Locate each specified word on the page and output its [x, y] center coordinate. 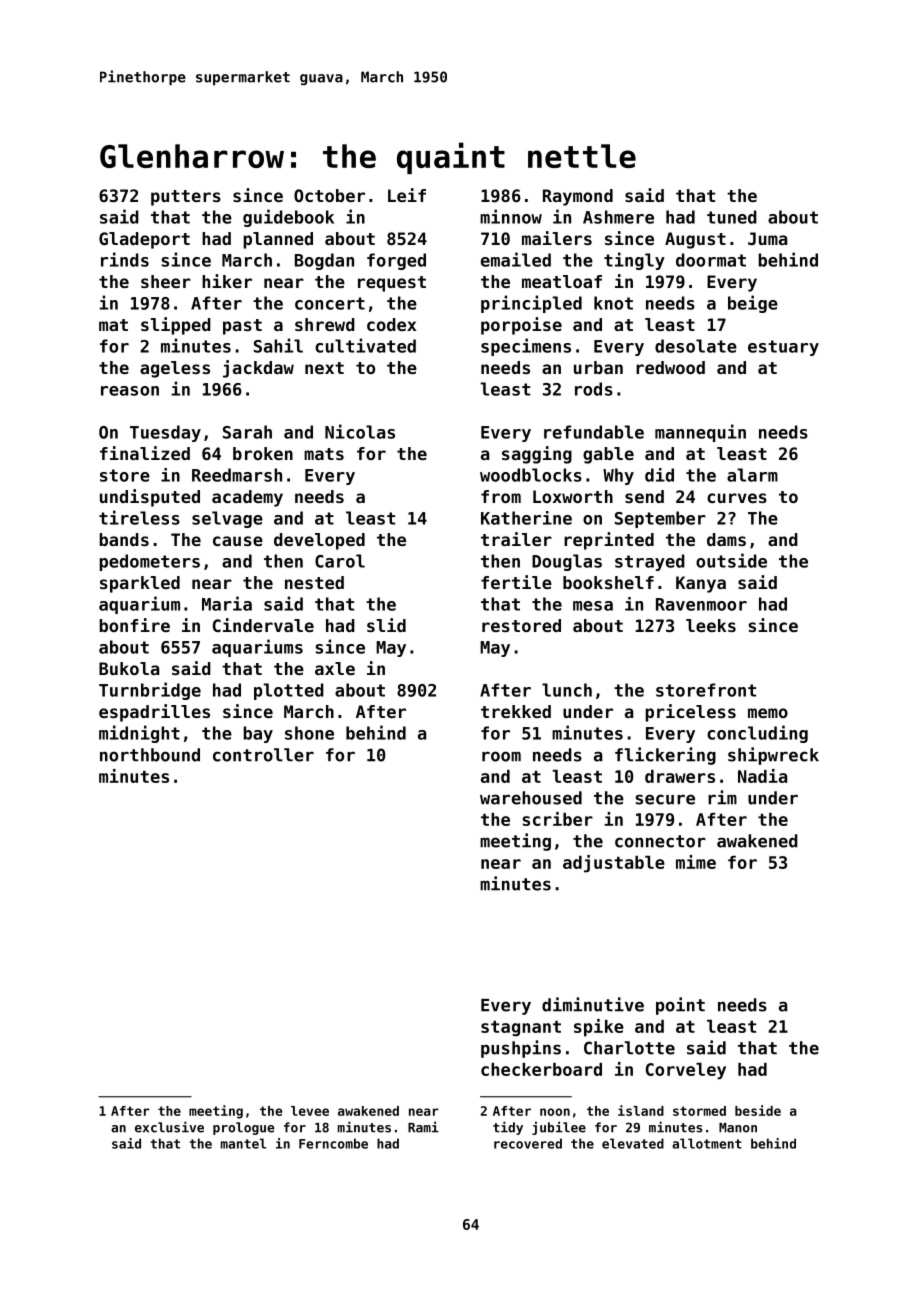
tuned [732, 217]
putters [186, 198]
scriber [558, 819]
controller [263, 755]
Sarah [247, 432]
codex [391, 324]
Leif [407, 195]
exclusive [169, 1127]
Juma [767, 238]
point [680, 1006]
